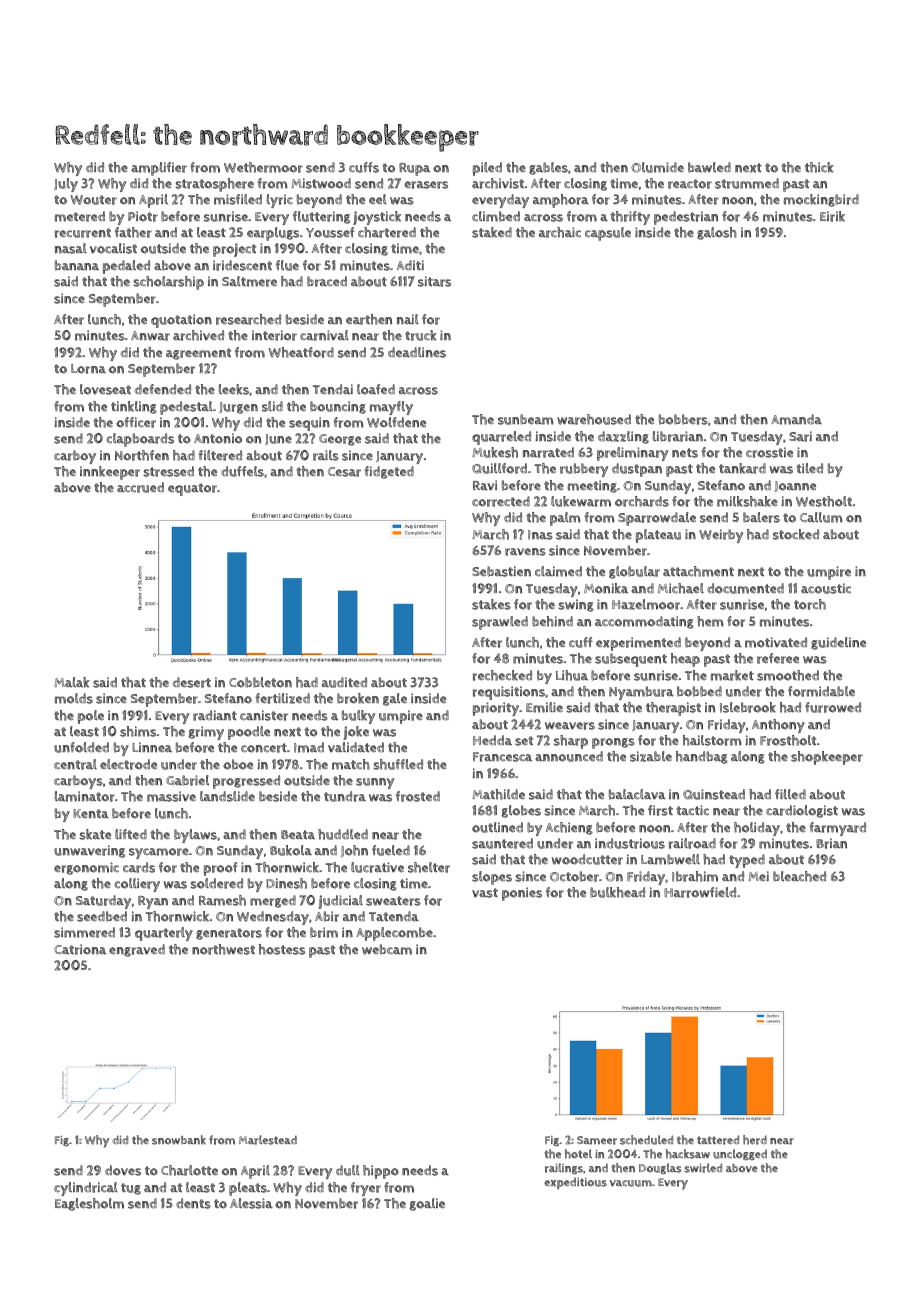 The image size is (924, 1308). Describe the element at coordinates (434, 281) in the screenshot. I see `sitars` at that location.
